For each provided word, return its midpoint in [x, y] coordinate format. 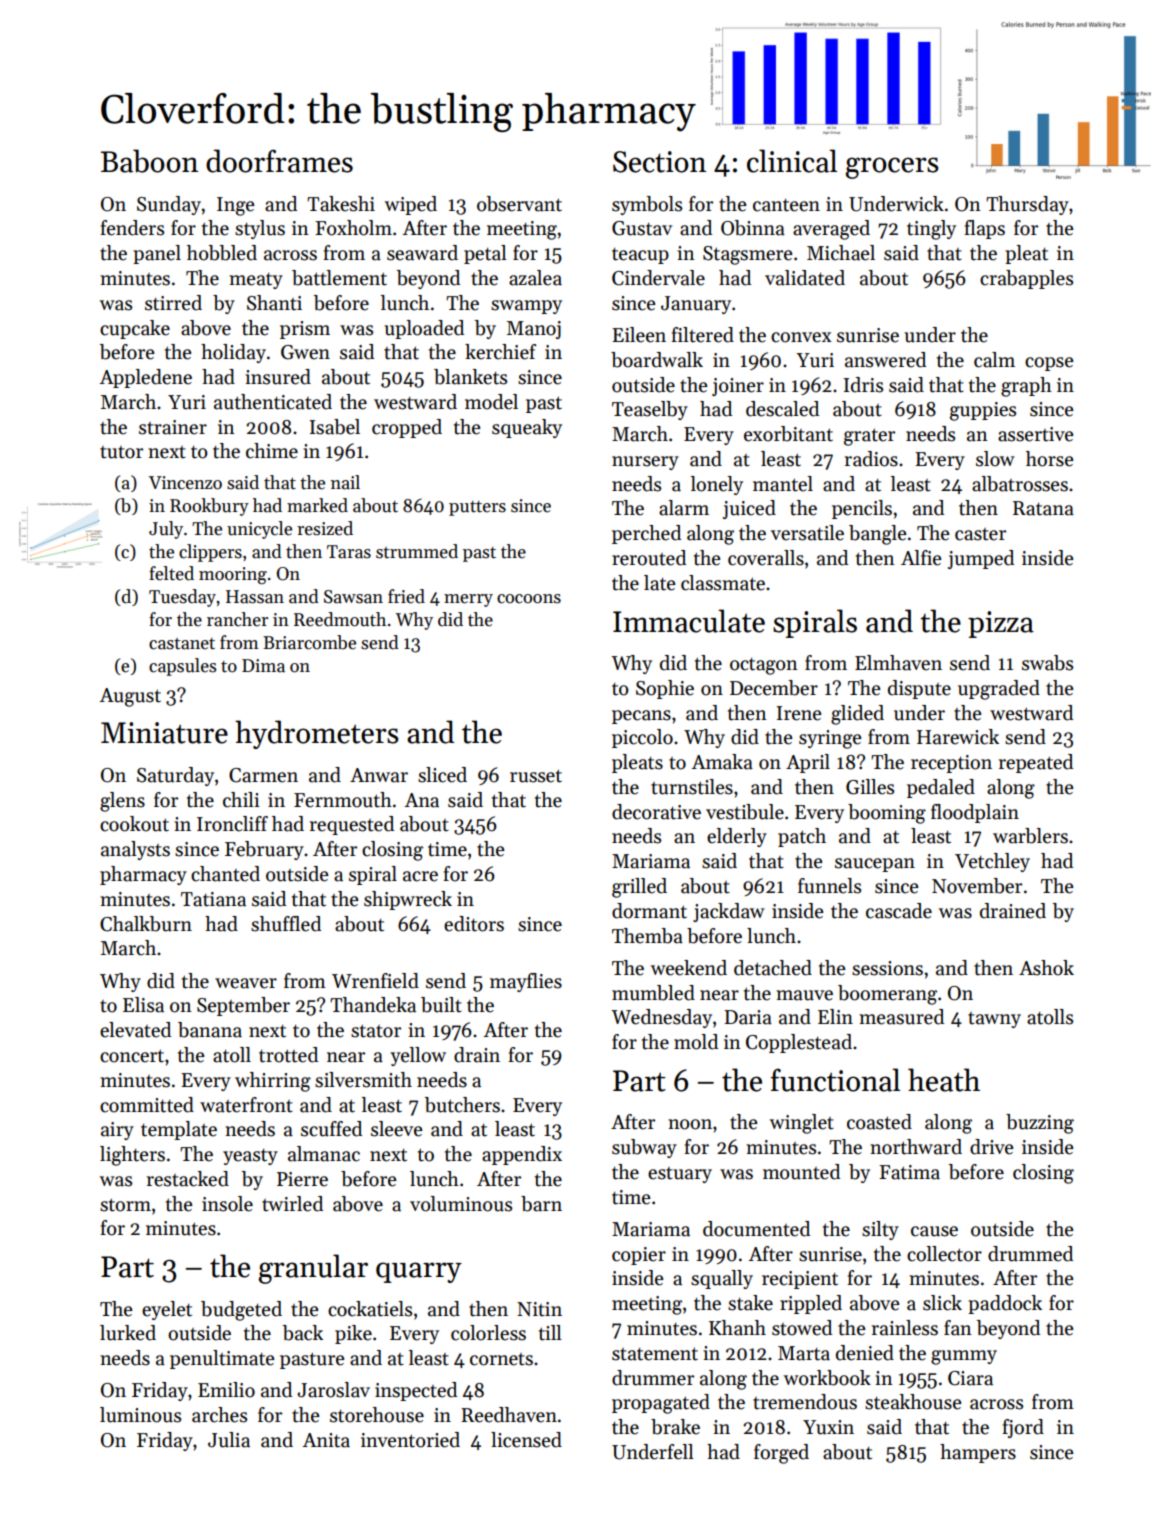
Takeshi [341, 204]
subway [644, 1148]
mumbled [653, 993]
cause [934, 1231]
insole [227, 1204]
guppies [983, 411]
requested [352, 825]
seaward [422, 253]
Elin [835, 1016]
